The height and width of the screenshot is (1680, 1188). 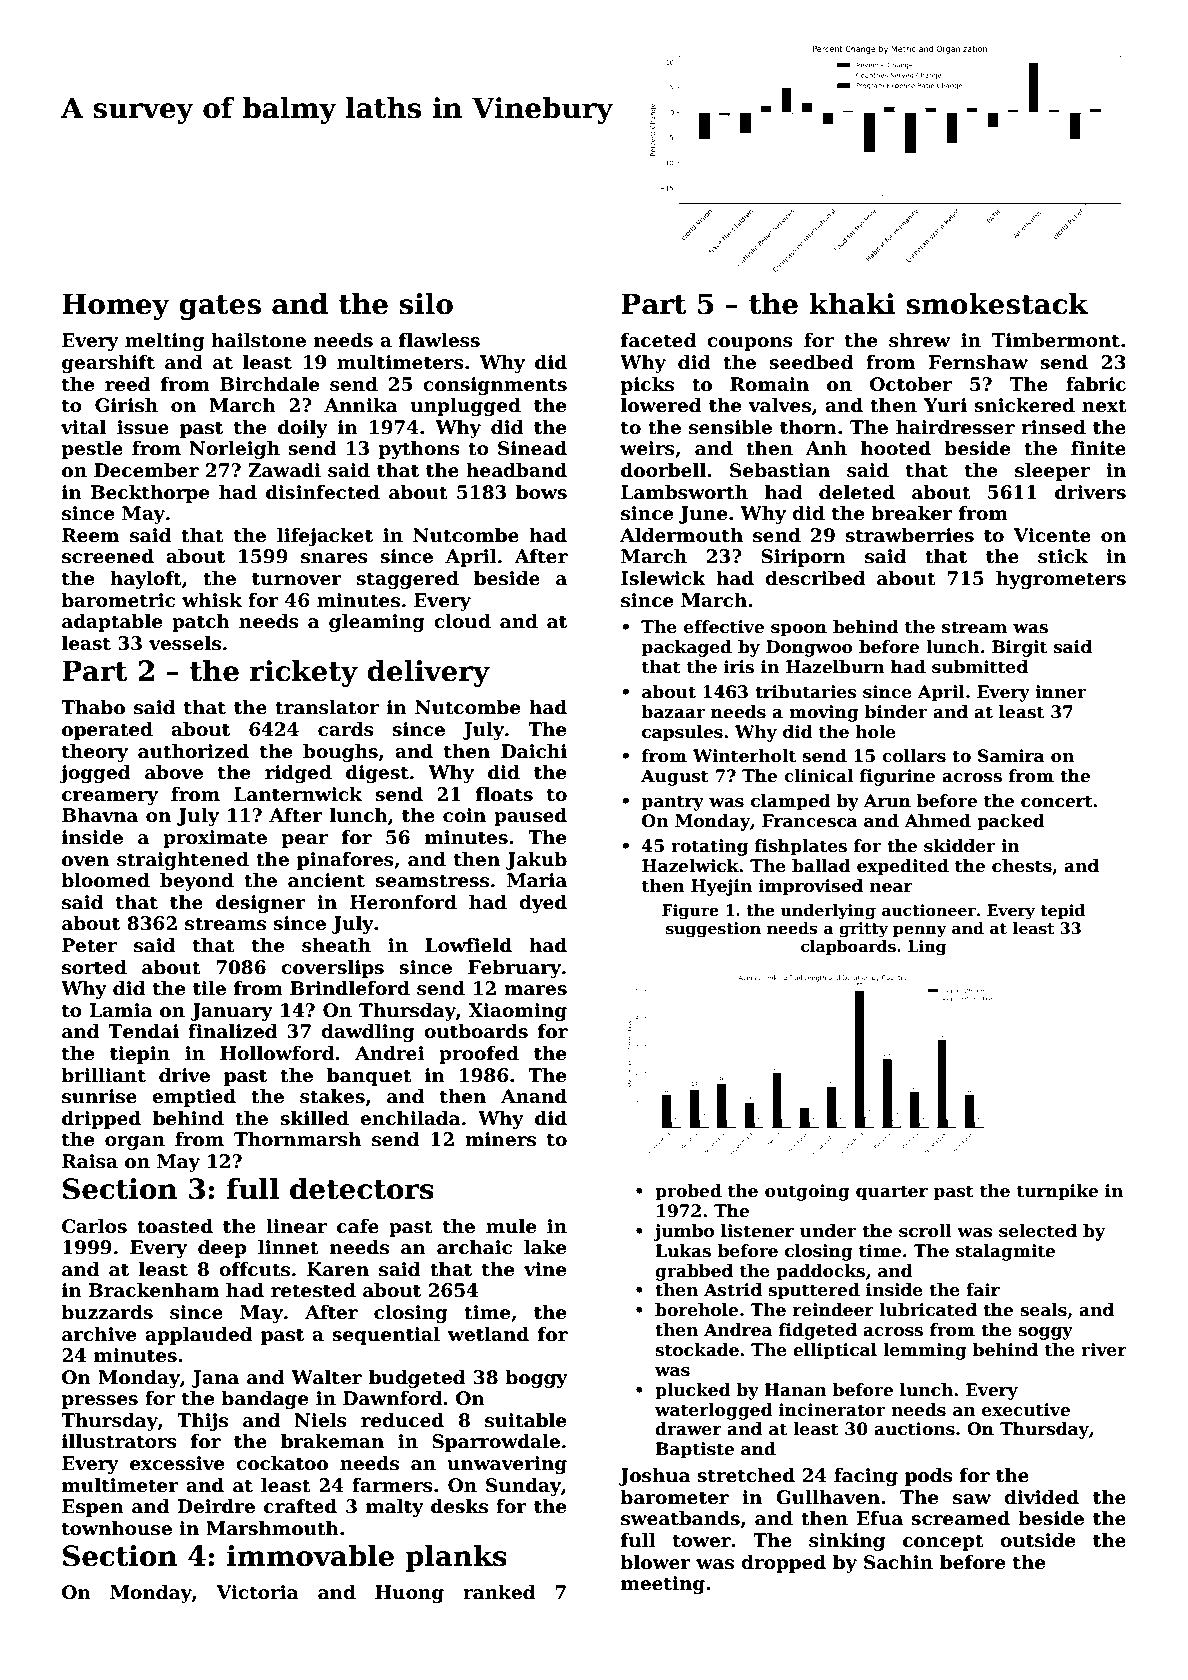 What do you see at coordinates (117, 1528) in the screenshot?
I see `townhouse` at bounding box center [117, 1528].
